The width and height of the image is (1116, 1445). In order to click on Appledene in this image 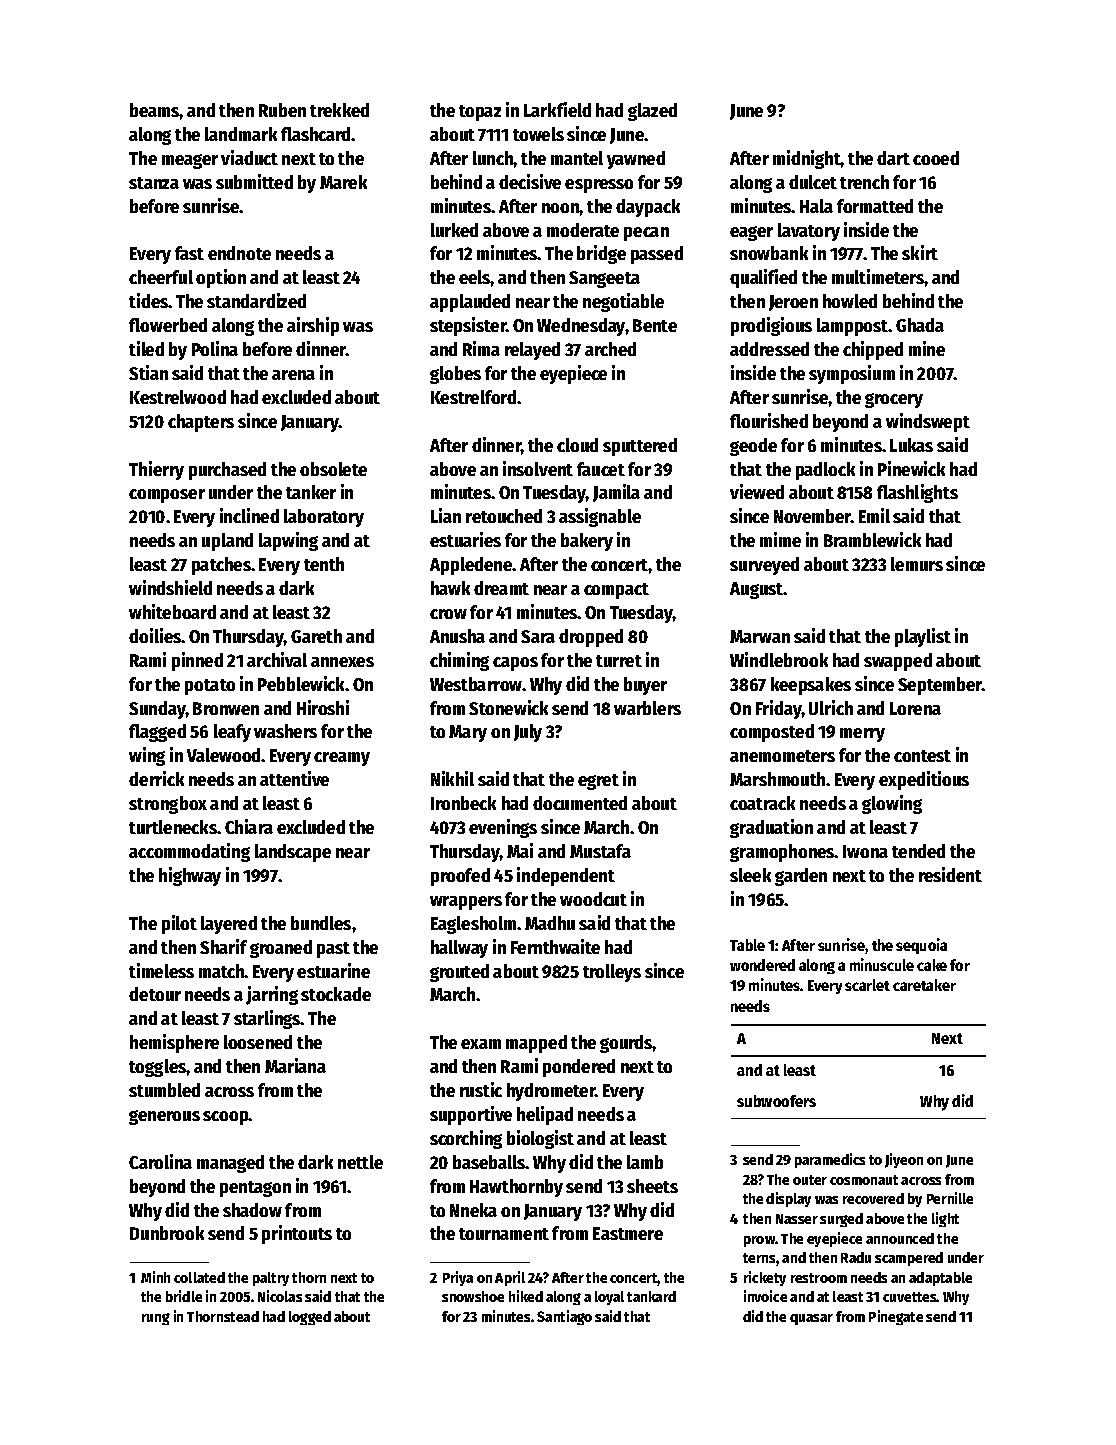, I will do `click(471, 566)`.
